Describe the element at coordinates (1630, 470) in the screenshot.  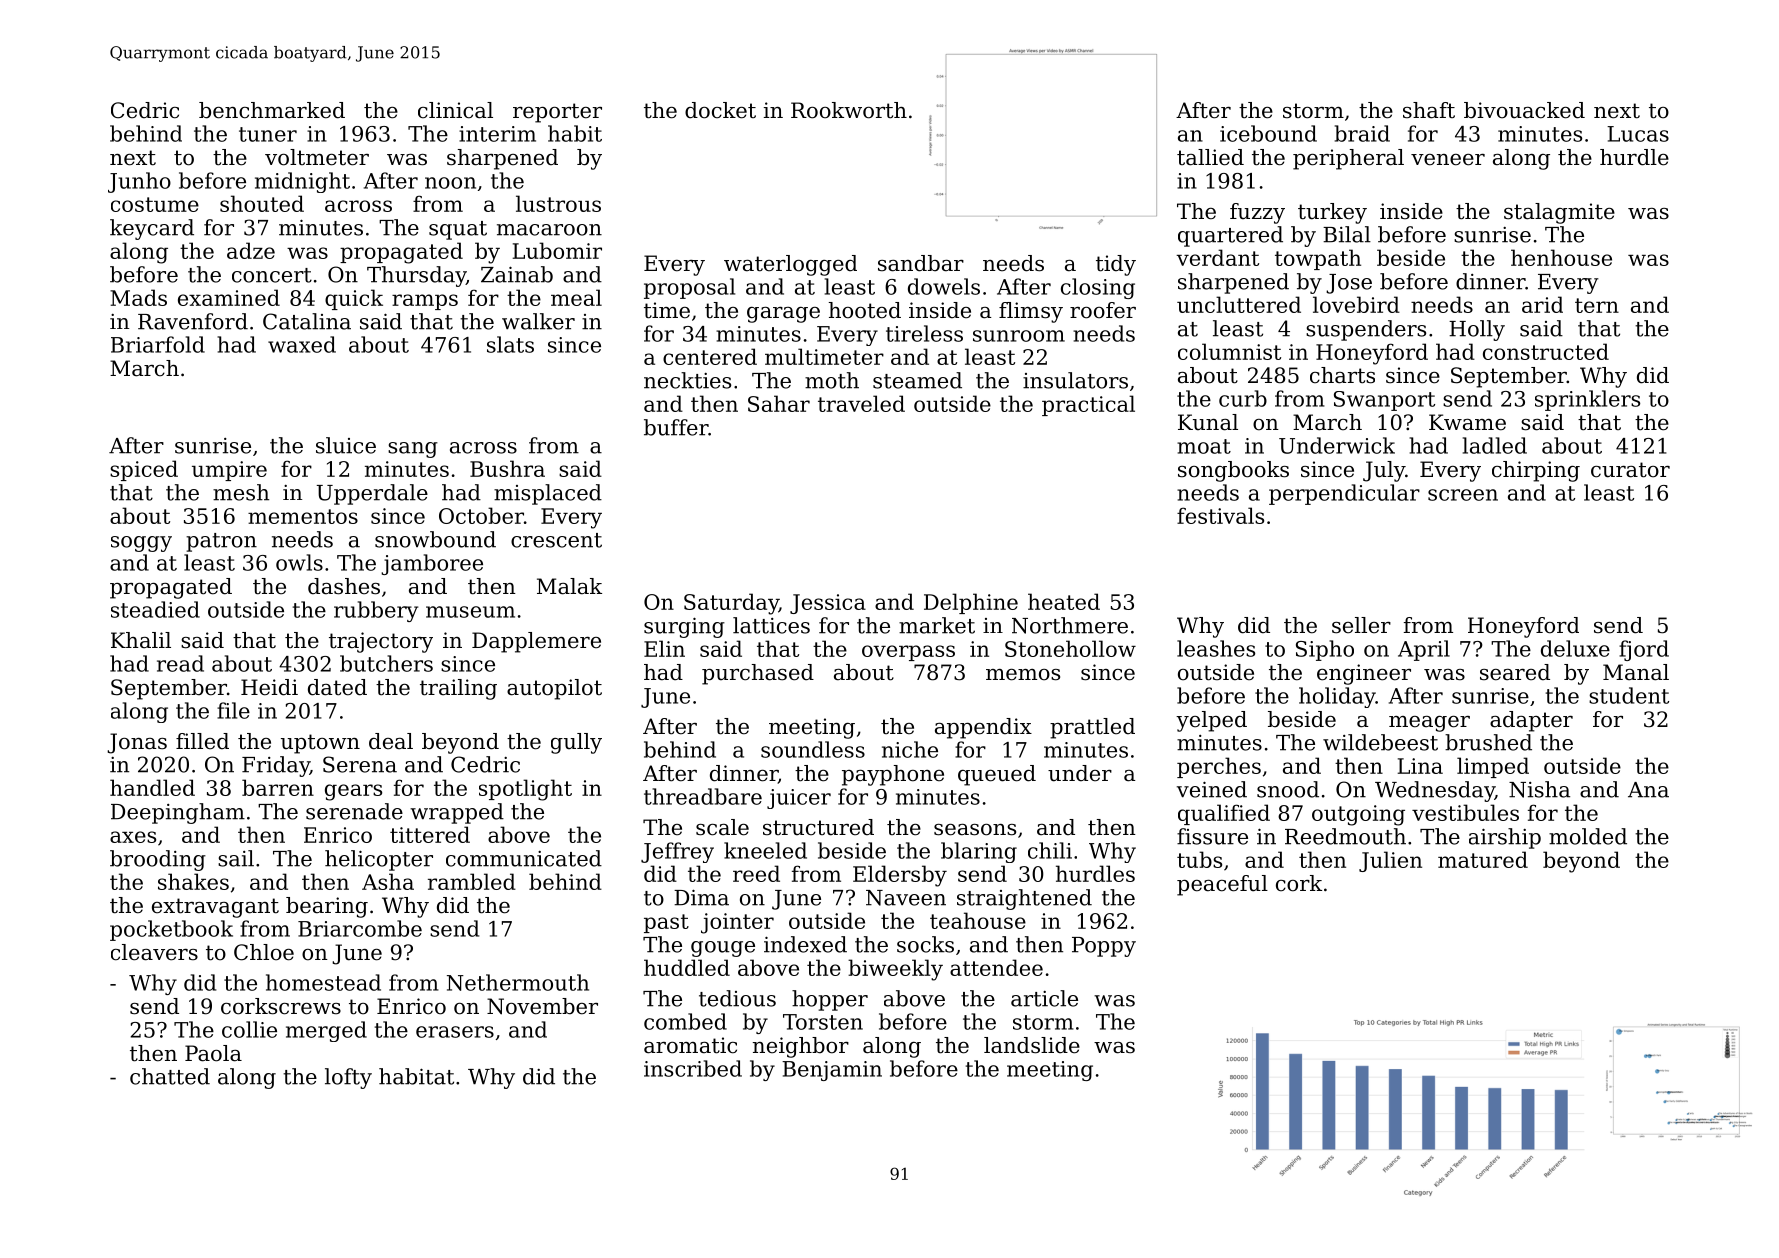
I see `curator` at that location.
